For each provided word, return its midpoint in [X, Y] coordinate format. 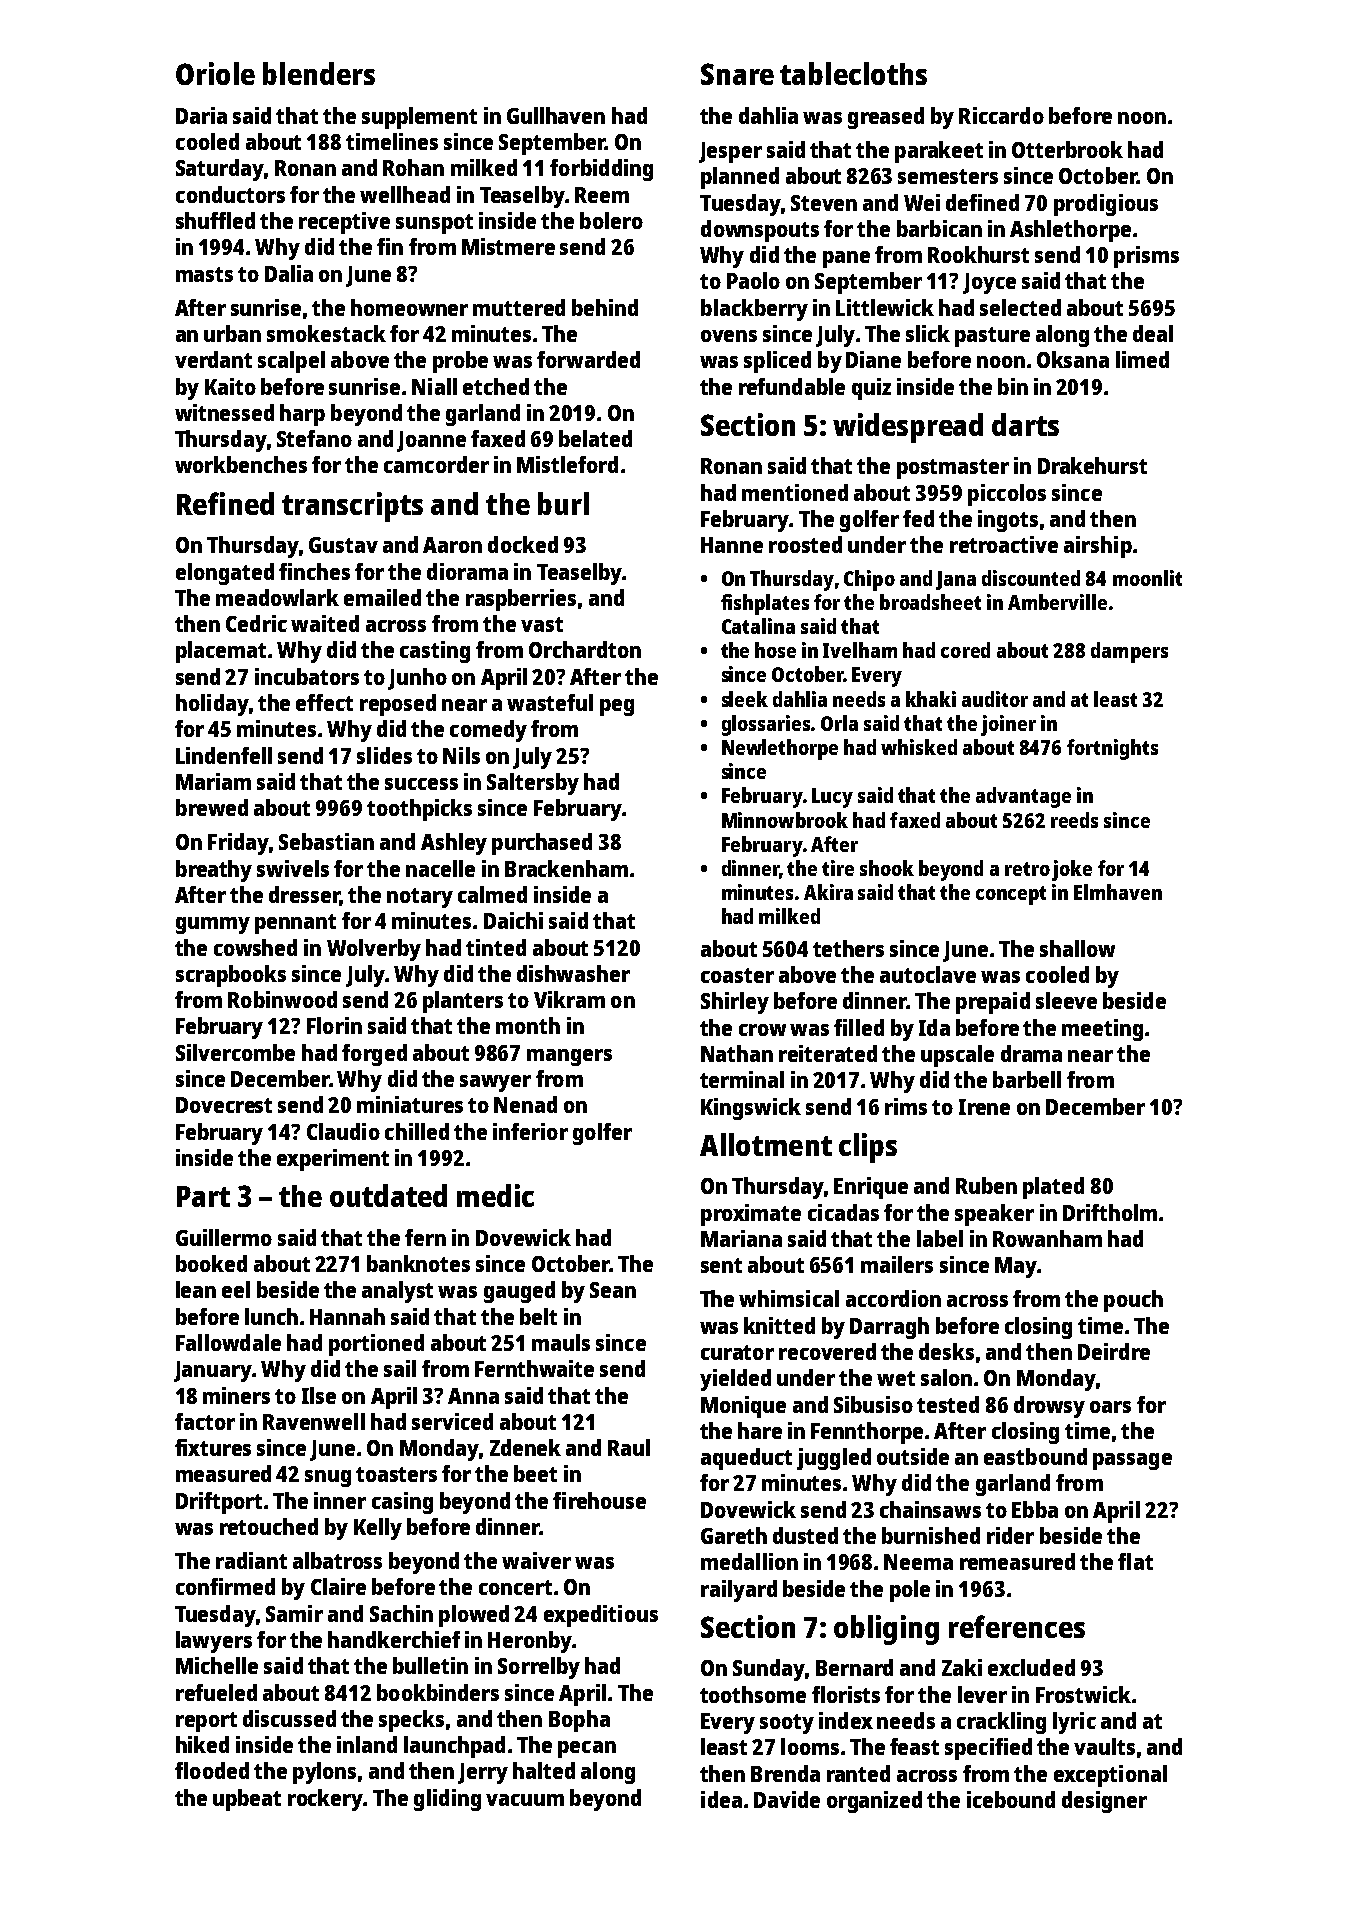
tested [948, 1404]
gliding [447, 1800]
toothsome [753, 1694]
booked [211, 1263]
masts [204, 274]
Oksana [1073, 359]
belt [538, 1316]
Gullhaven [556, 115]
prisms [1146, 257]
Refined [225, 503]
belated [595, 438]
